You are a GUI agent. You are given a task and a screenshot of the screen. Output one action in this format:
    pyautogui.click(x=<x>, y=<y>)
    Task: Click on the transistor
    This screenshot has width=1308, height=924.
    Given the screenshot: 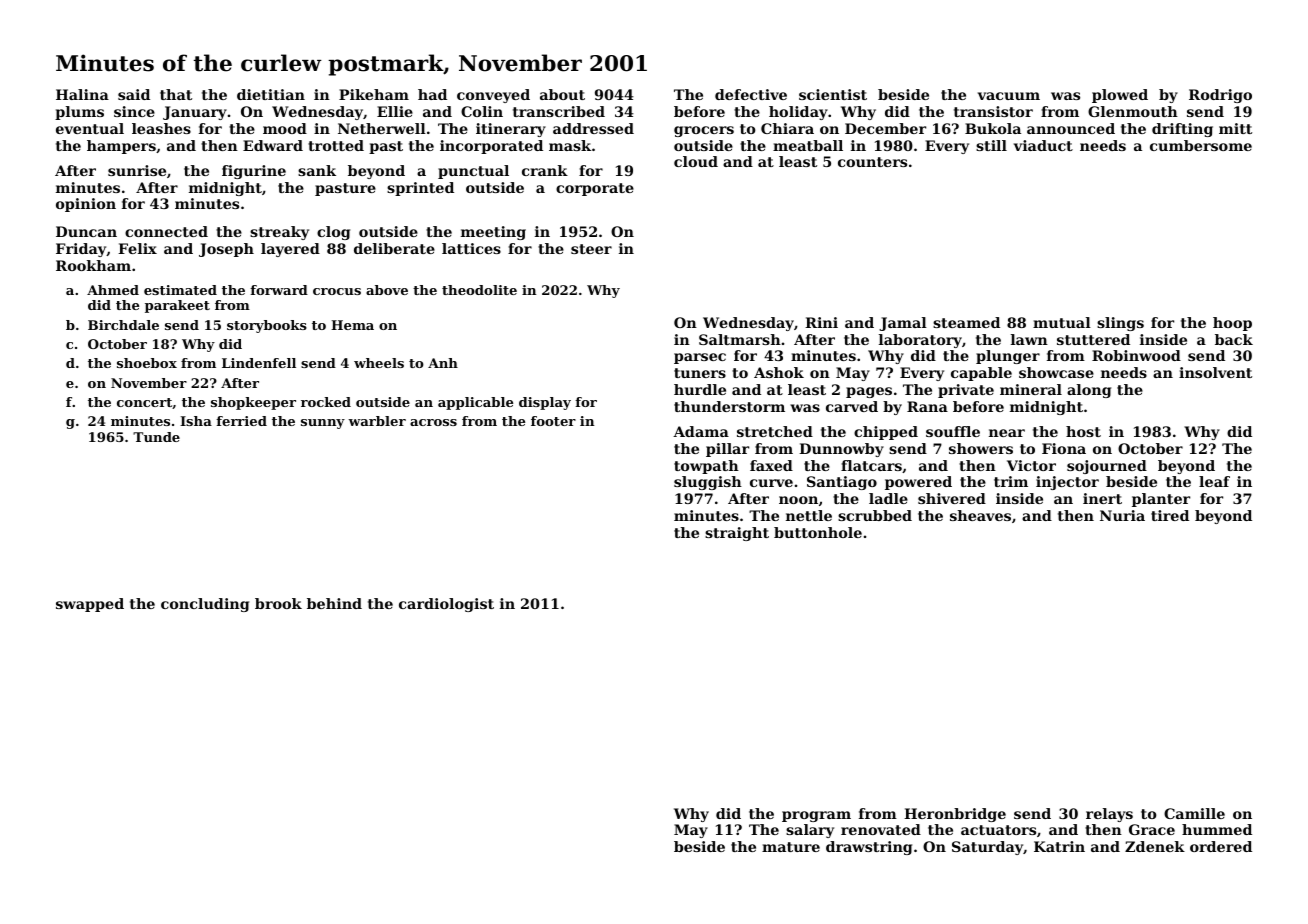 What is the action you would take?
    pyautogui.click(x=993, y=111)
